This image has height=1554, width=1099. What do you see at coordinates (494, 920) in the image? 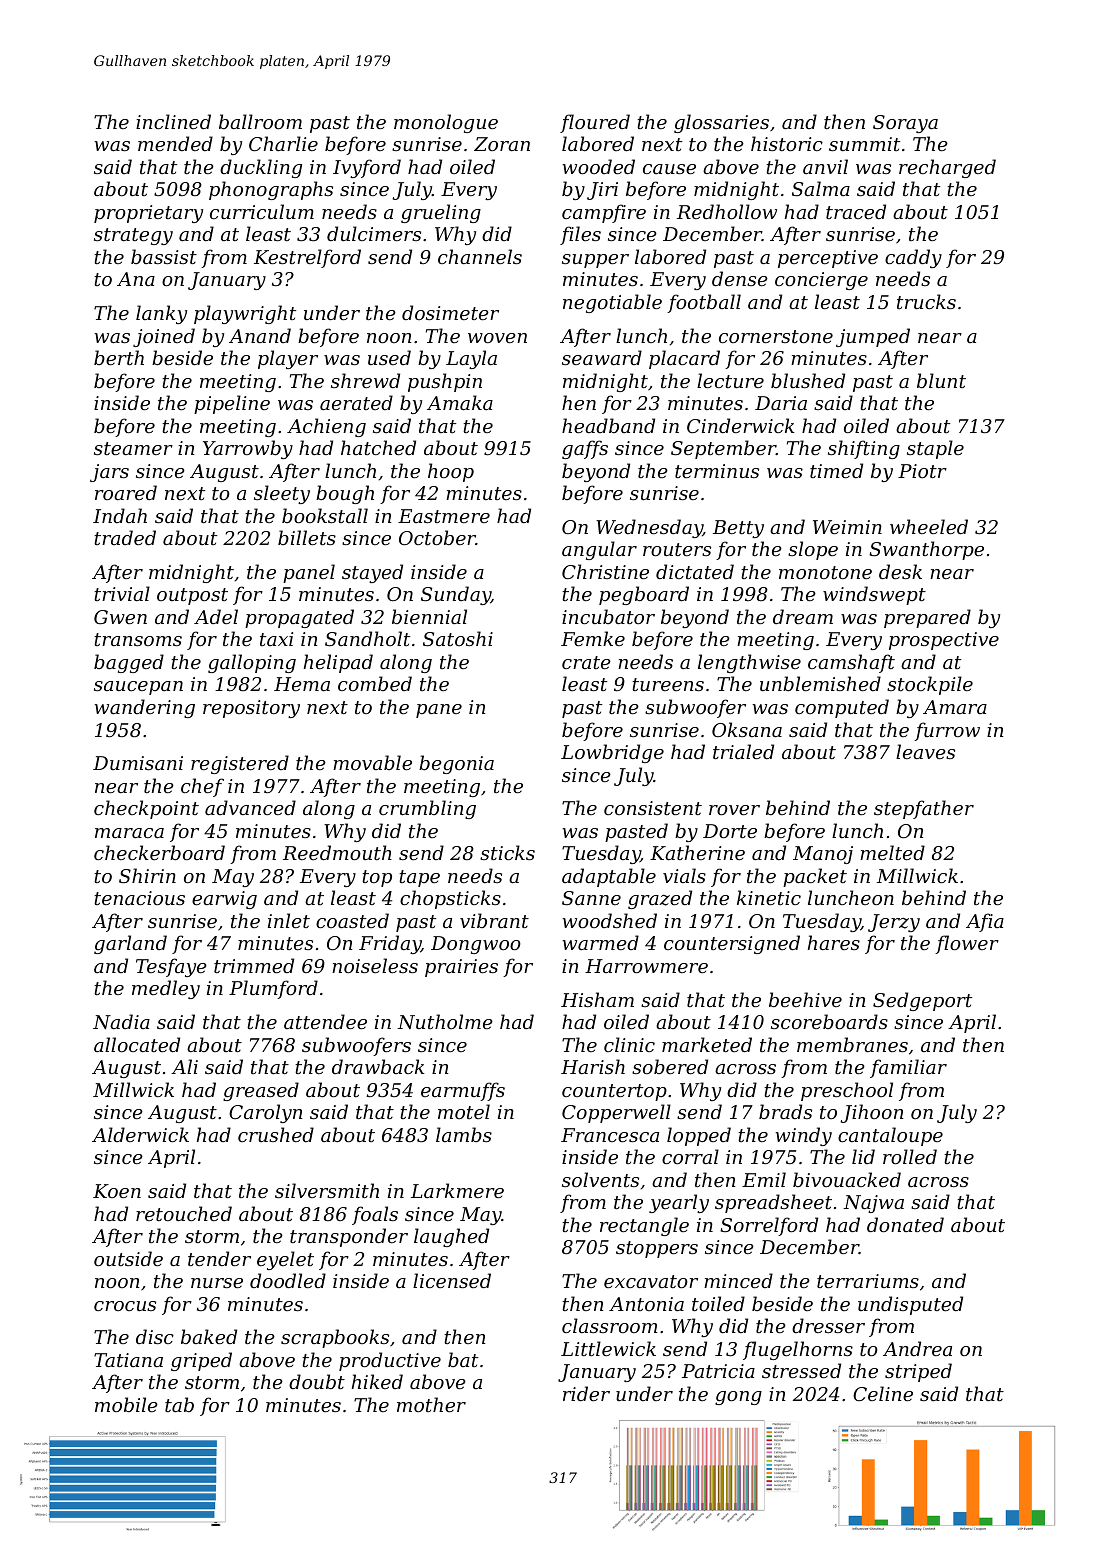
I see `vibrant` at bounding box center [494, 920].
